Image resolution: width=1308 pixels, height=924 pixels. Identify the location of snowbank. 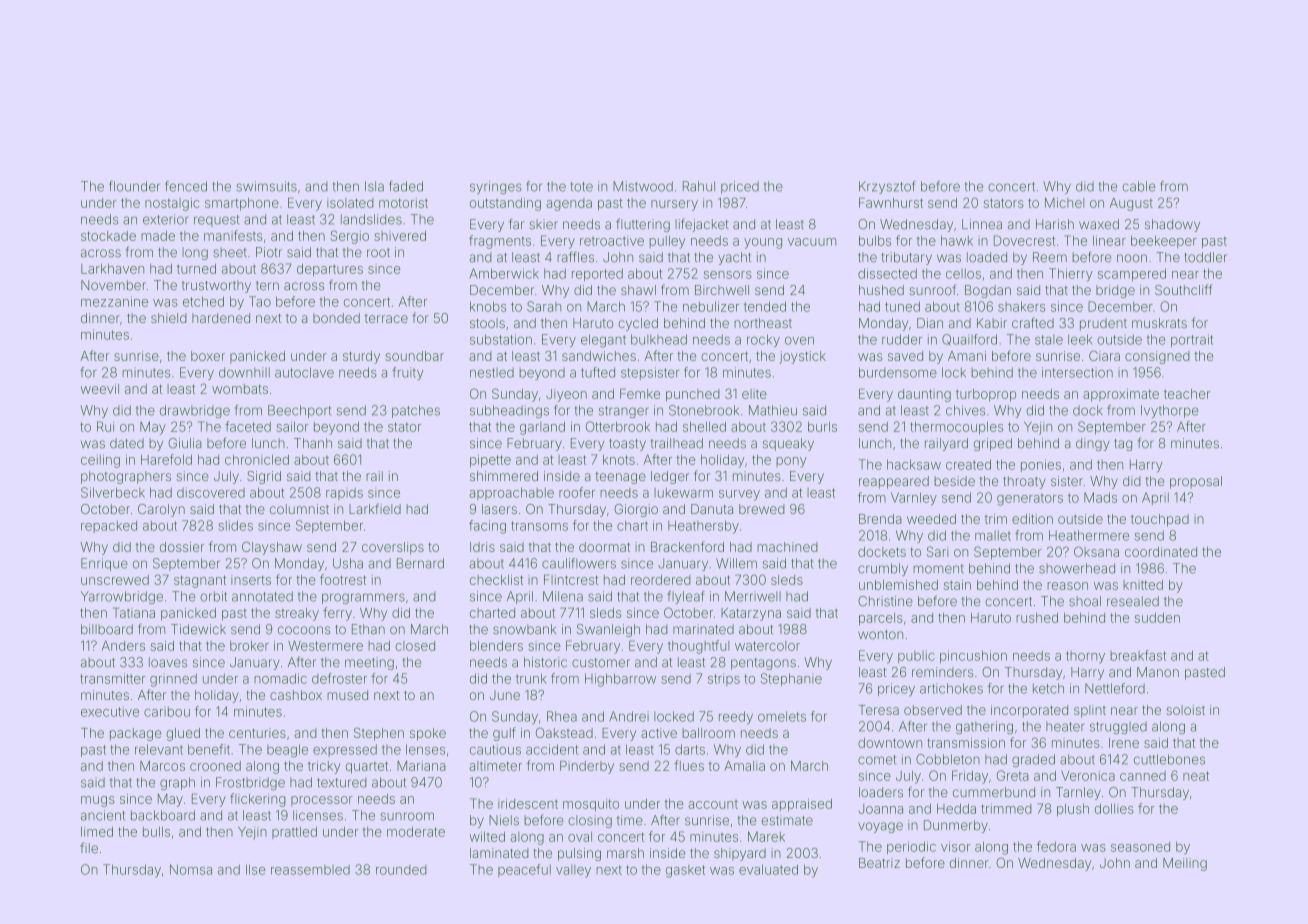
(524, 629).
